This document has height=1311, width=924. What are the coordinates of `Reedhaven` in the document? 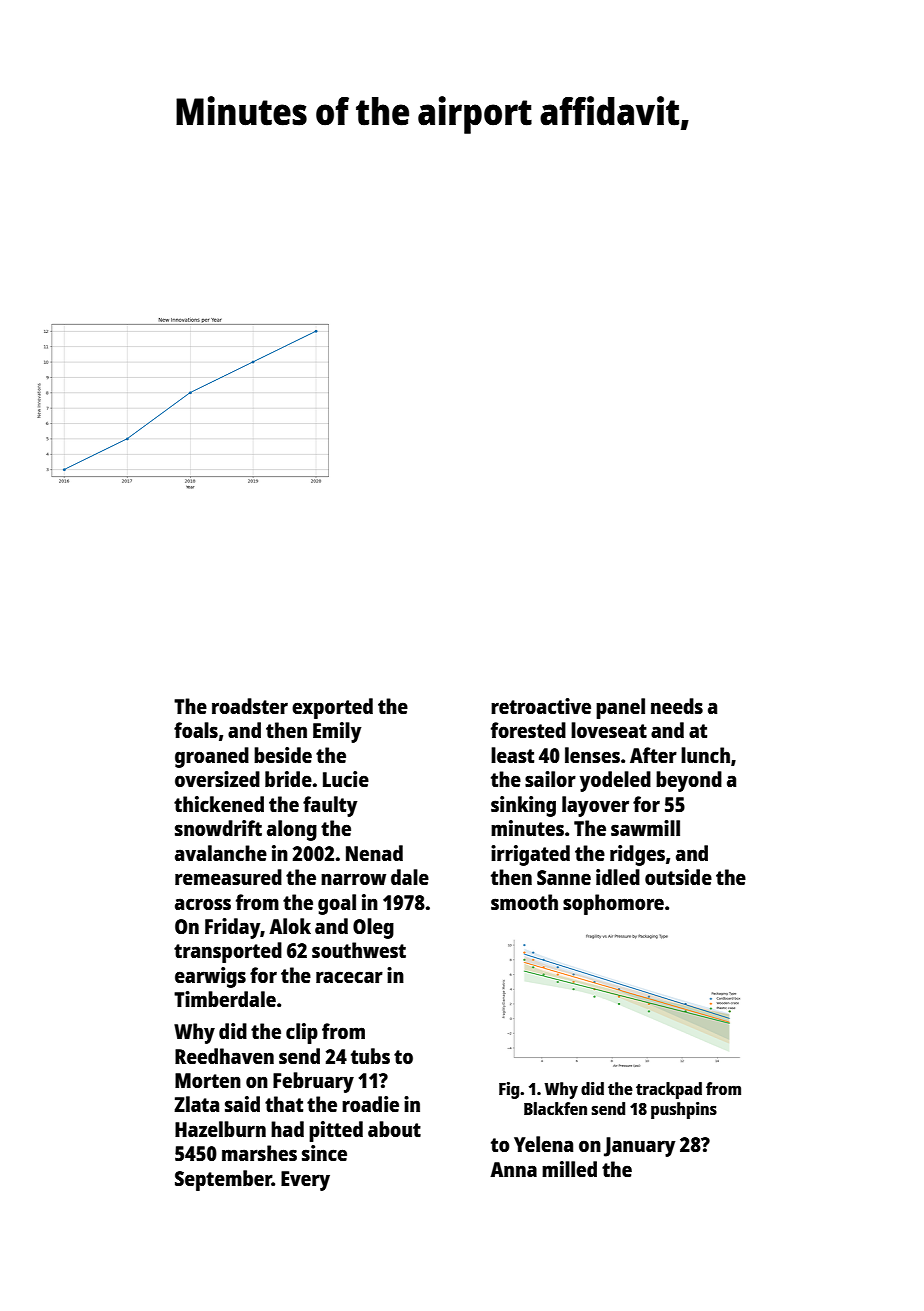 It's located at (224, 1056).
